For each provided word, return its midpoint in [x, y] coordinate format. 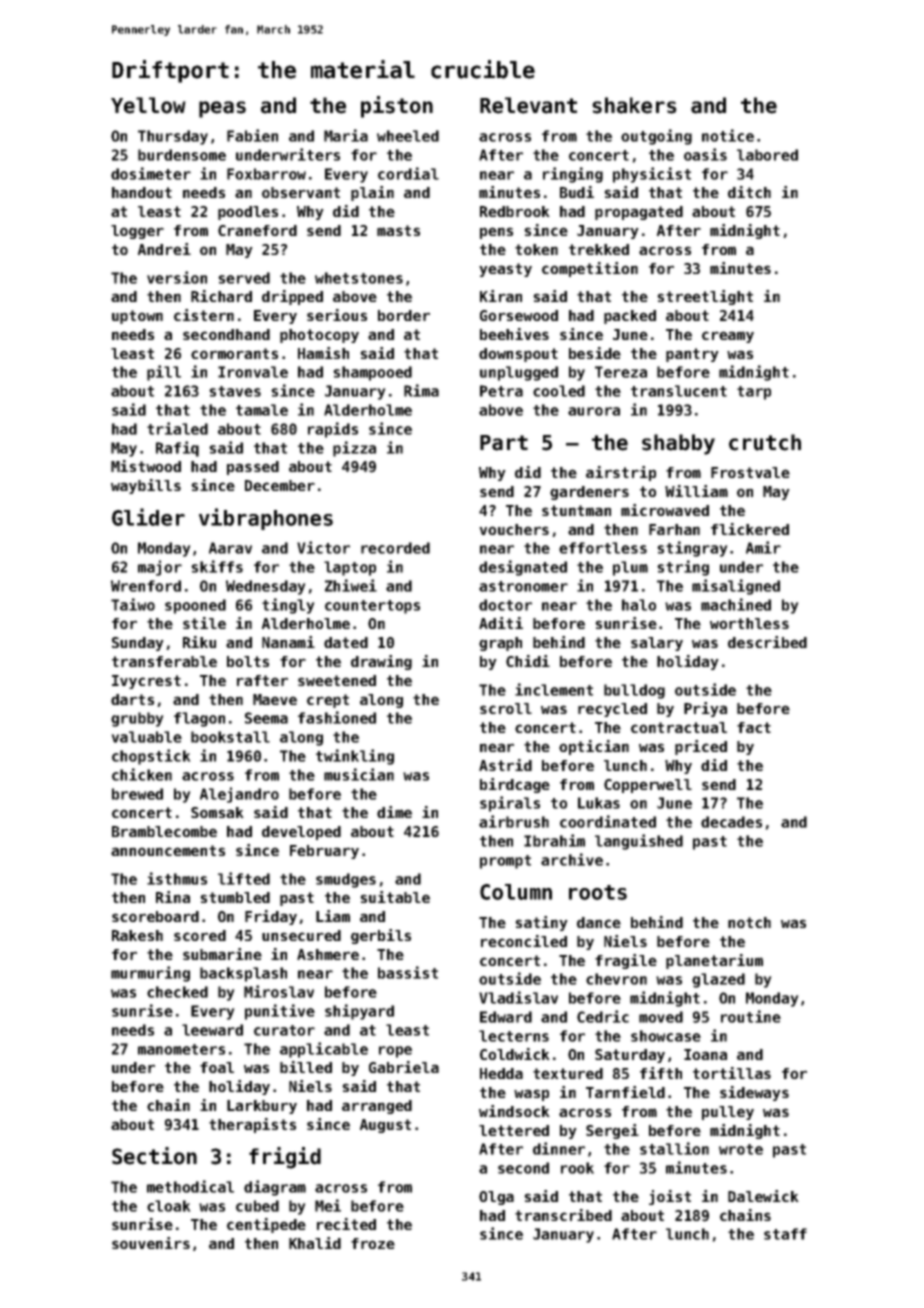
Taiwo [133, 604]
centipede [266, 1225]
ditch [749, 192]
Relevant [528, 105]
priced [701, 747]
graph [500, 644]
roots [598, 892]
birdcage [515, 785]
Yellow [148, 105]
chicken [142, 774]
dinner [559, 1148]
